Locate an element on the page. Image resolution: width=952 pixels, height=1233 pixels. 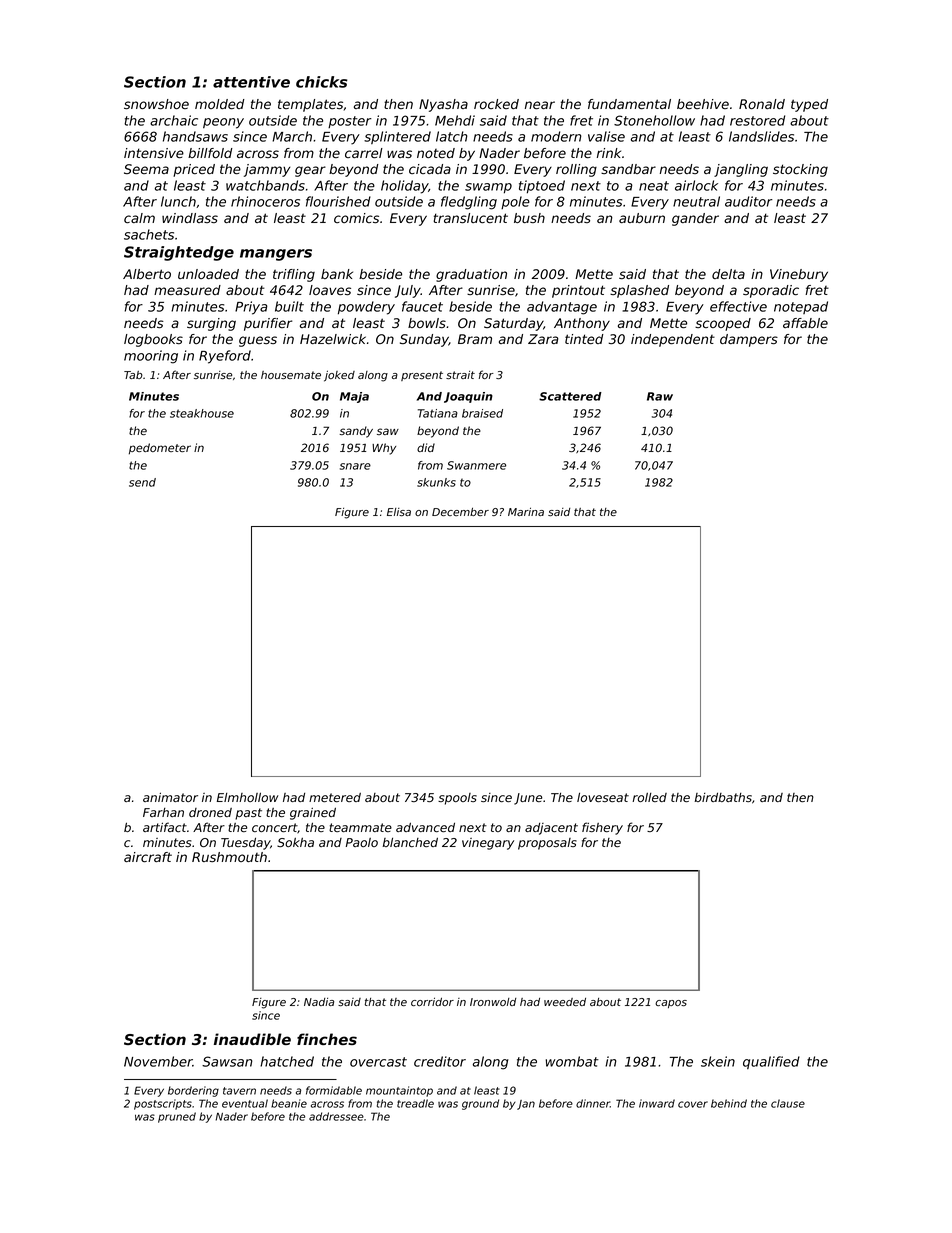
birdbaths is located at coordinates (723, 797).
